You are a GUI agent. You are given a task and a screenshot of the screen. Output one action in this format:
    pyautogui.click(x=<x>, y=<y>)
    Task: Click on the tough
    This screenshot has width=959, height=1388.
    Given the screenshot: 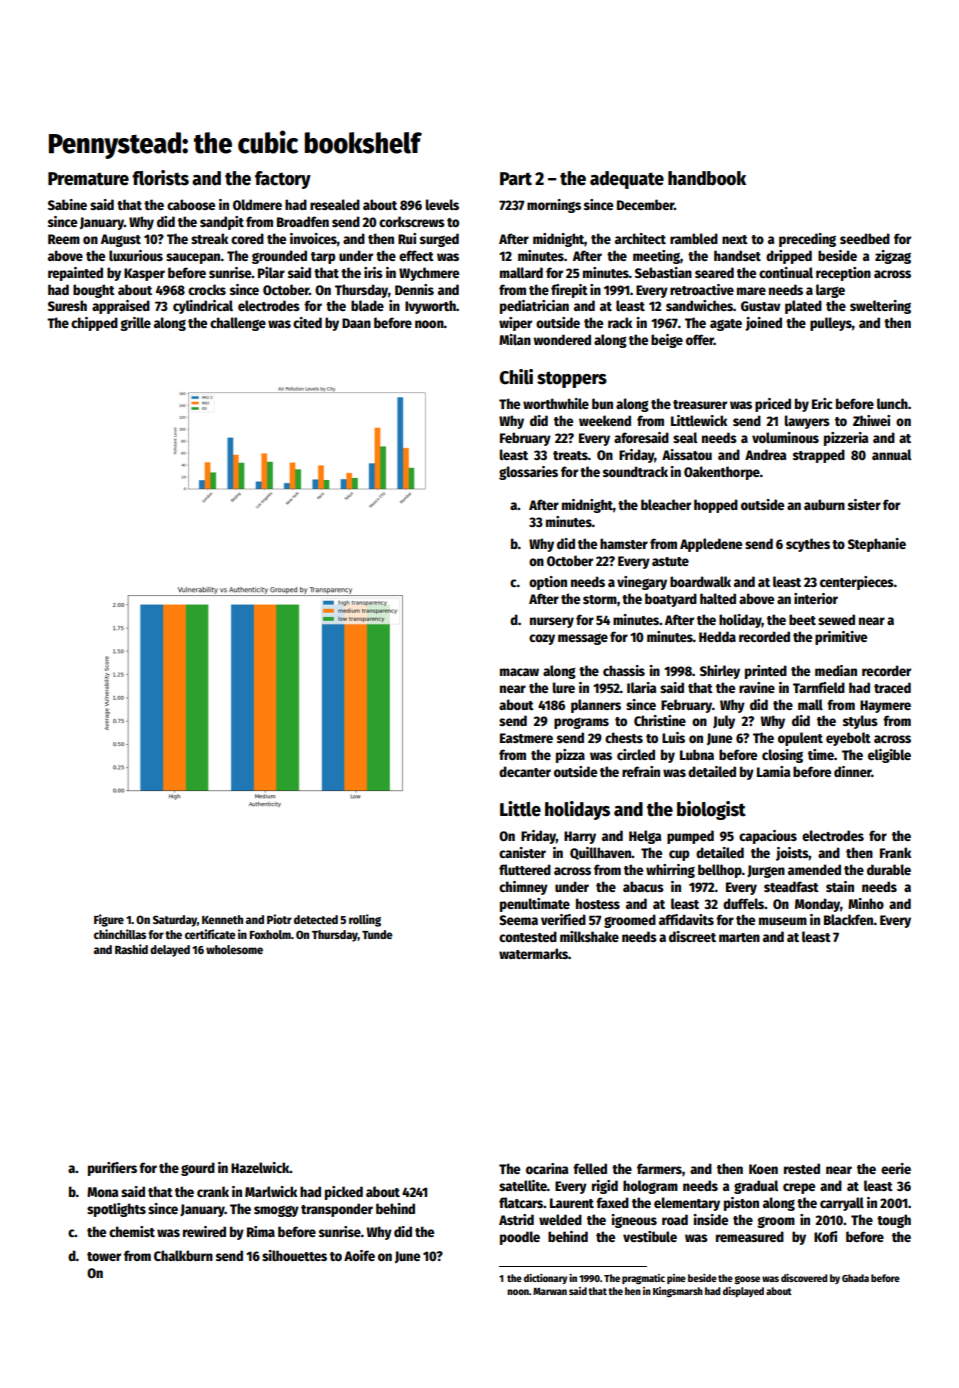 What is the action you would take?
    pyautogui.click(x=894, y=1221)
